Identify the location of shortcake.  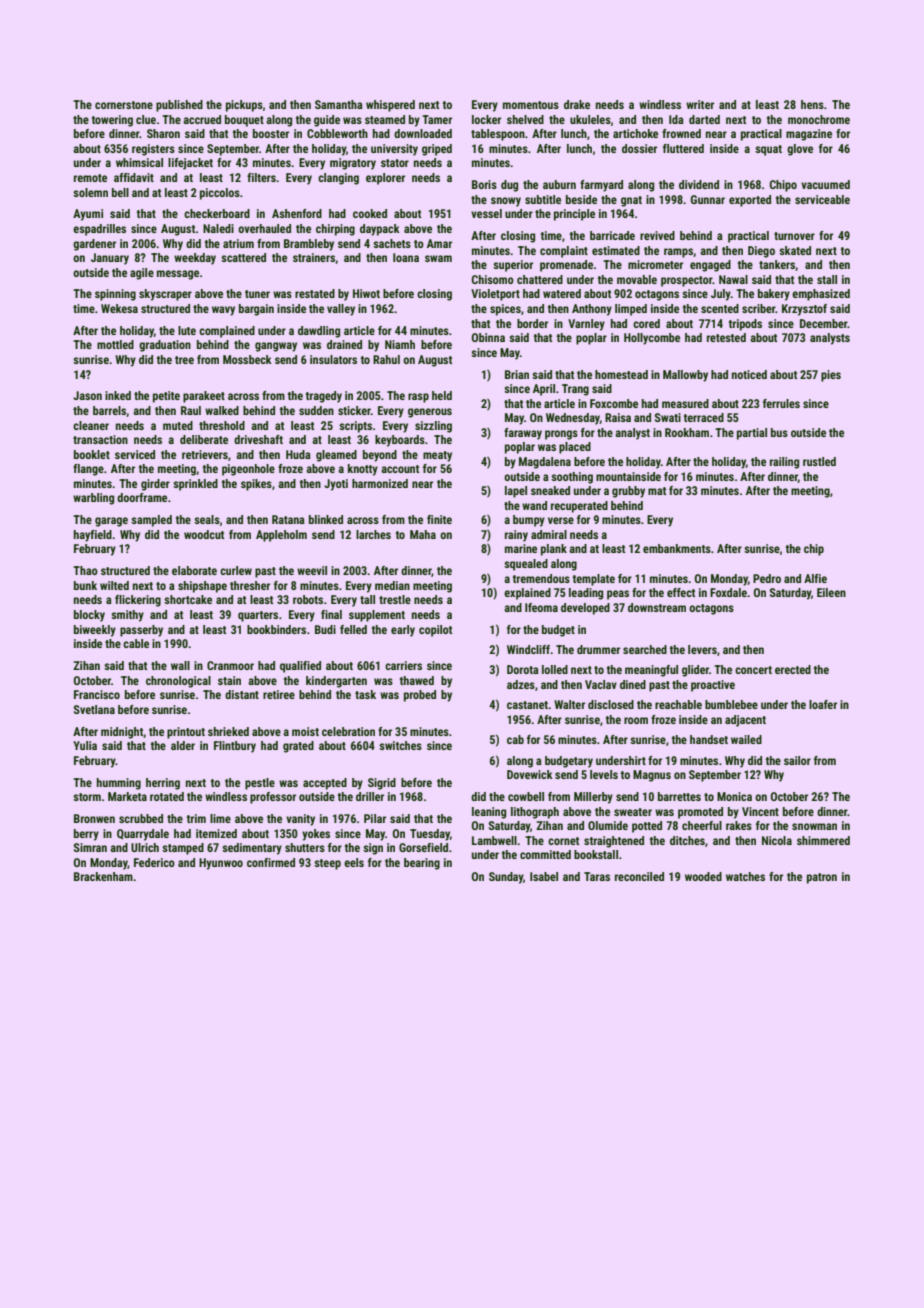
(188, 599).
